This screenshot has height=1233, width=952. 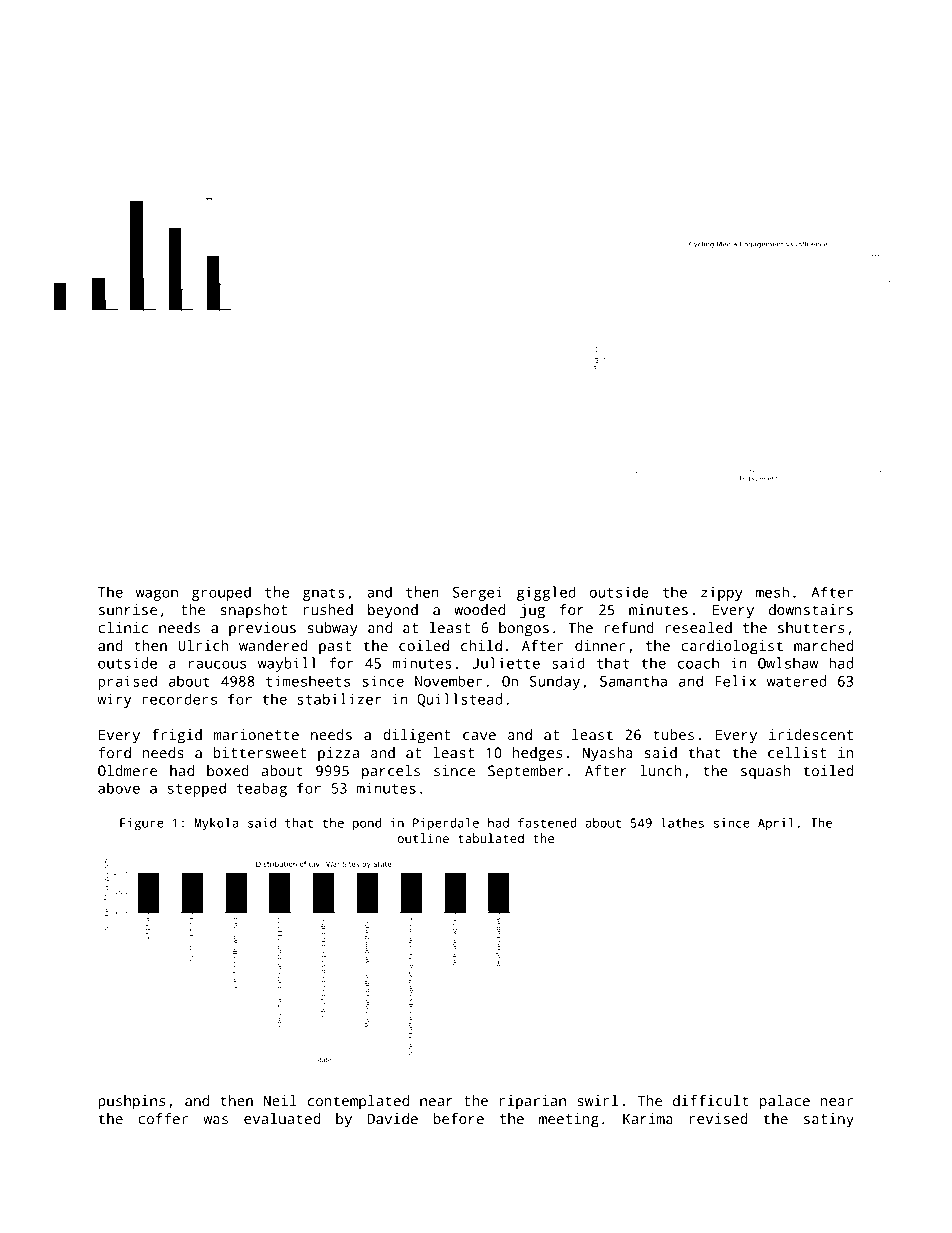 What do you see at coordinates (131, 1102) in the screenshot?
I see `pushpins` at bounding box center [131, 1102].
